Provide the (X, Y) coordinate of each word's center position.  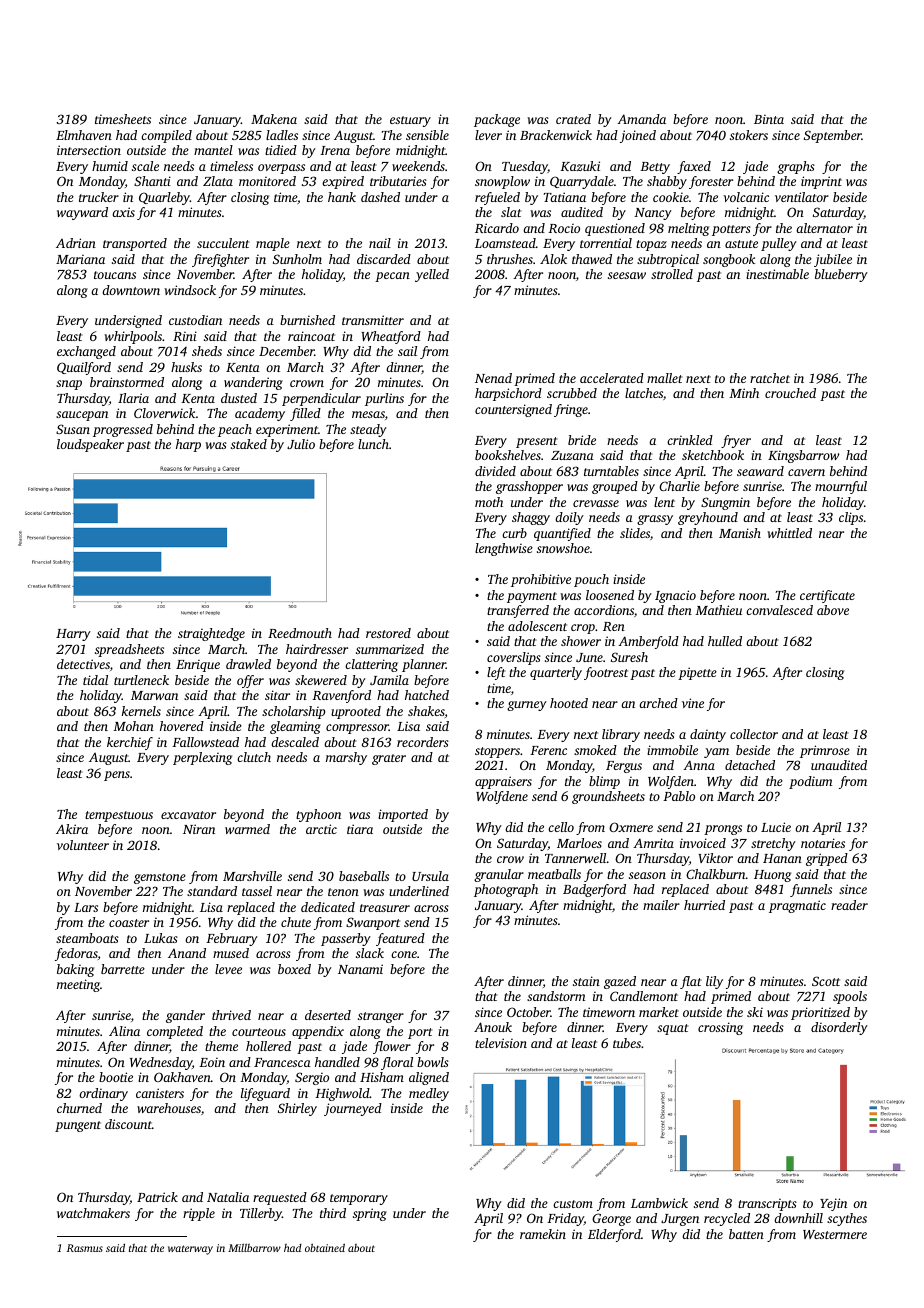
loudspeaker (90, 445)
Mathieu (718, 610)
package (497, 120)
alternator (824, 228)
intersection (89, 150)
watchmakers (93, 1213)
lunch (373, 444)
